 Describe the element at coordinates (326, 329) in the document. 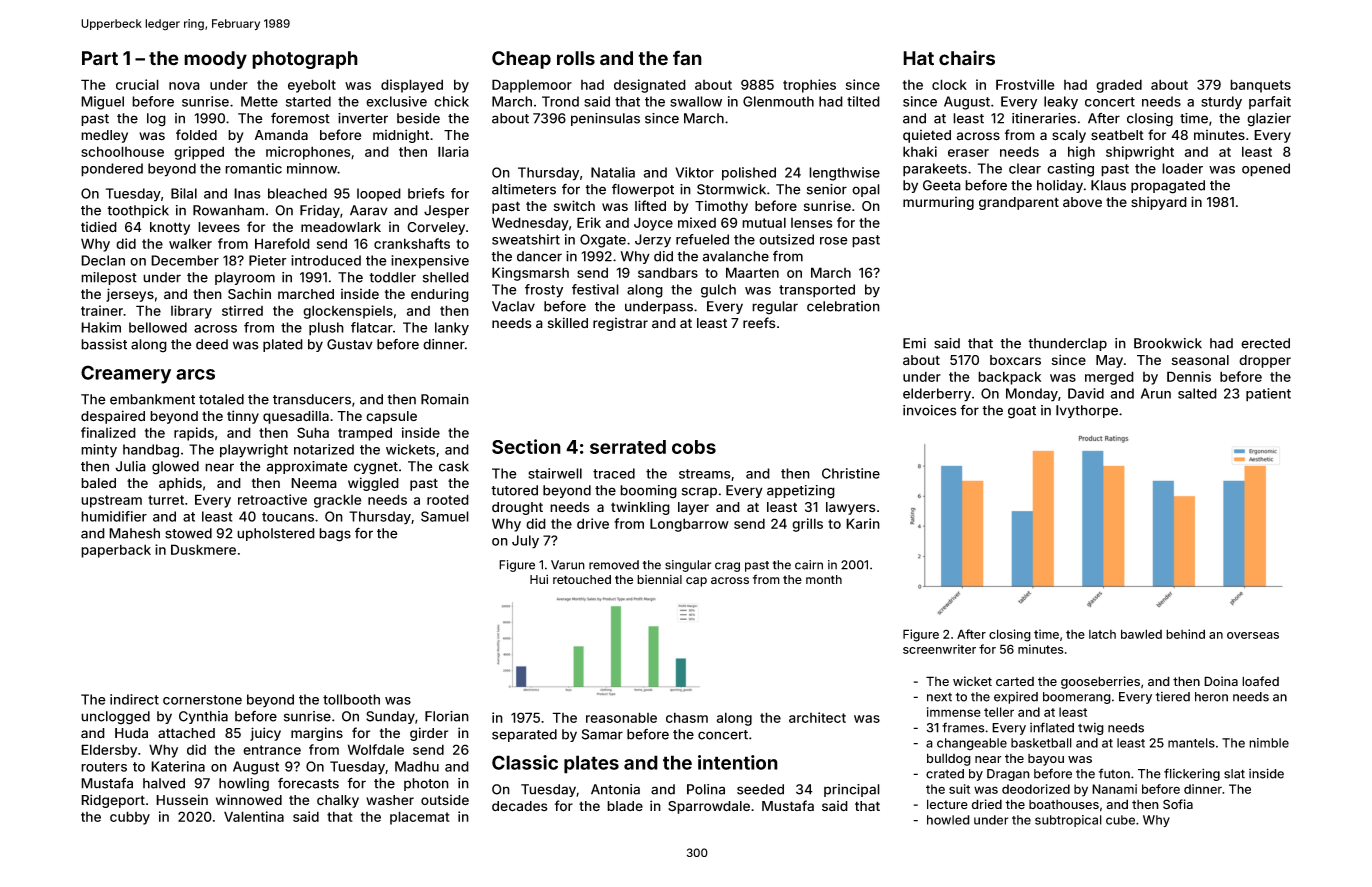

I see `plush` at that location.
